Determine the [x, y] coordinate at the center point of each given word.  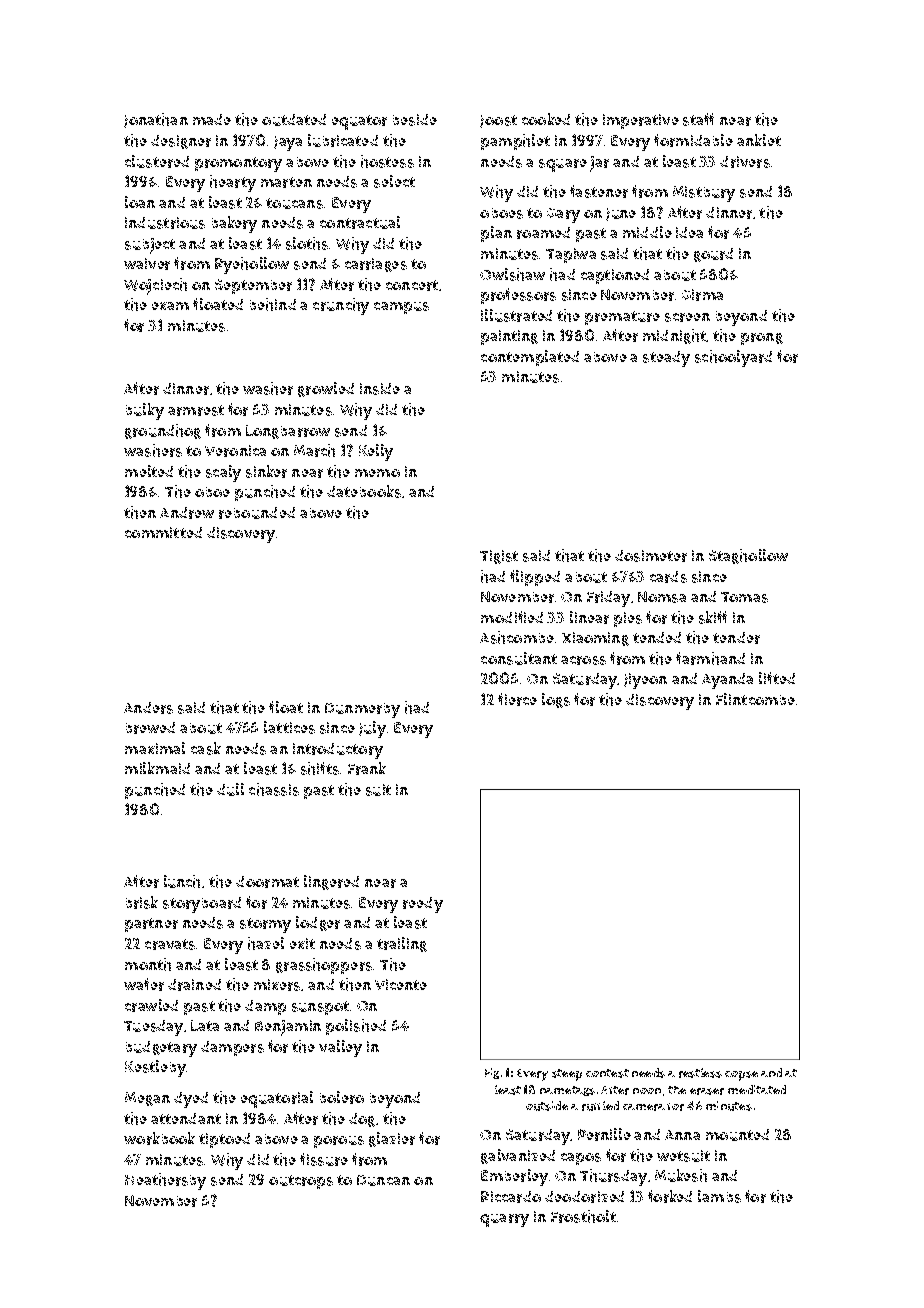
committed [163, 532]
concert [412, 285]
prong [762, 339]
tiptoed [224, 1140]
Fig [492, 1073]
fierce [517, 699]
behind [273, 304]
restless [700, 1073]
